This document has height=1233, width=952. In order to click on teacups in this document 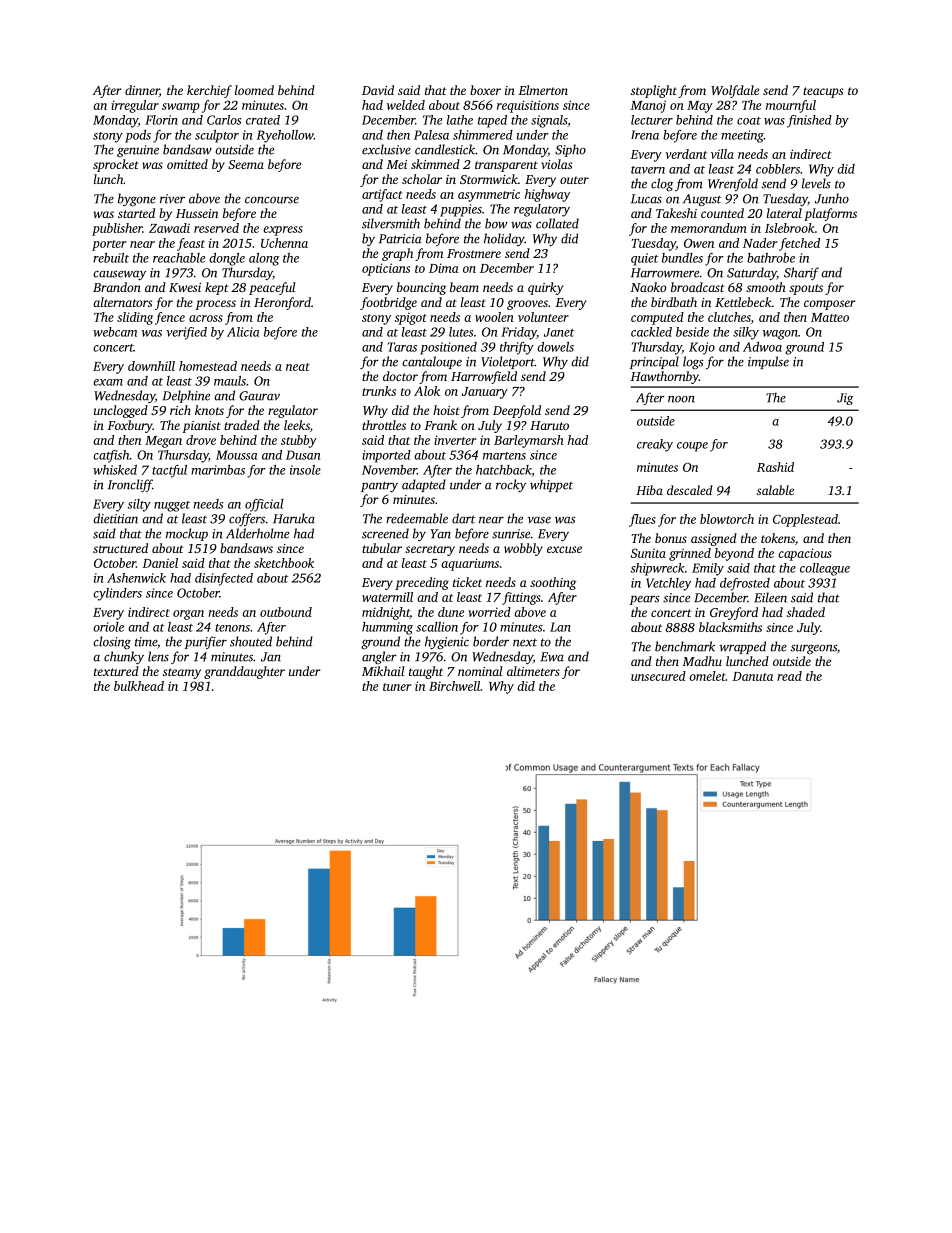, I will do `click(823, 92)`.
